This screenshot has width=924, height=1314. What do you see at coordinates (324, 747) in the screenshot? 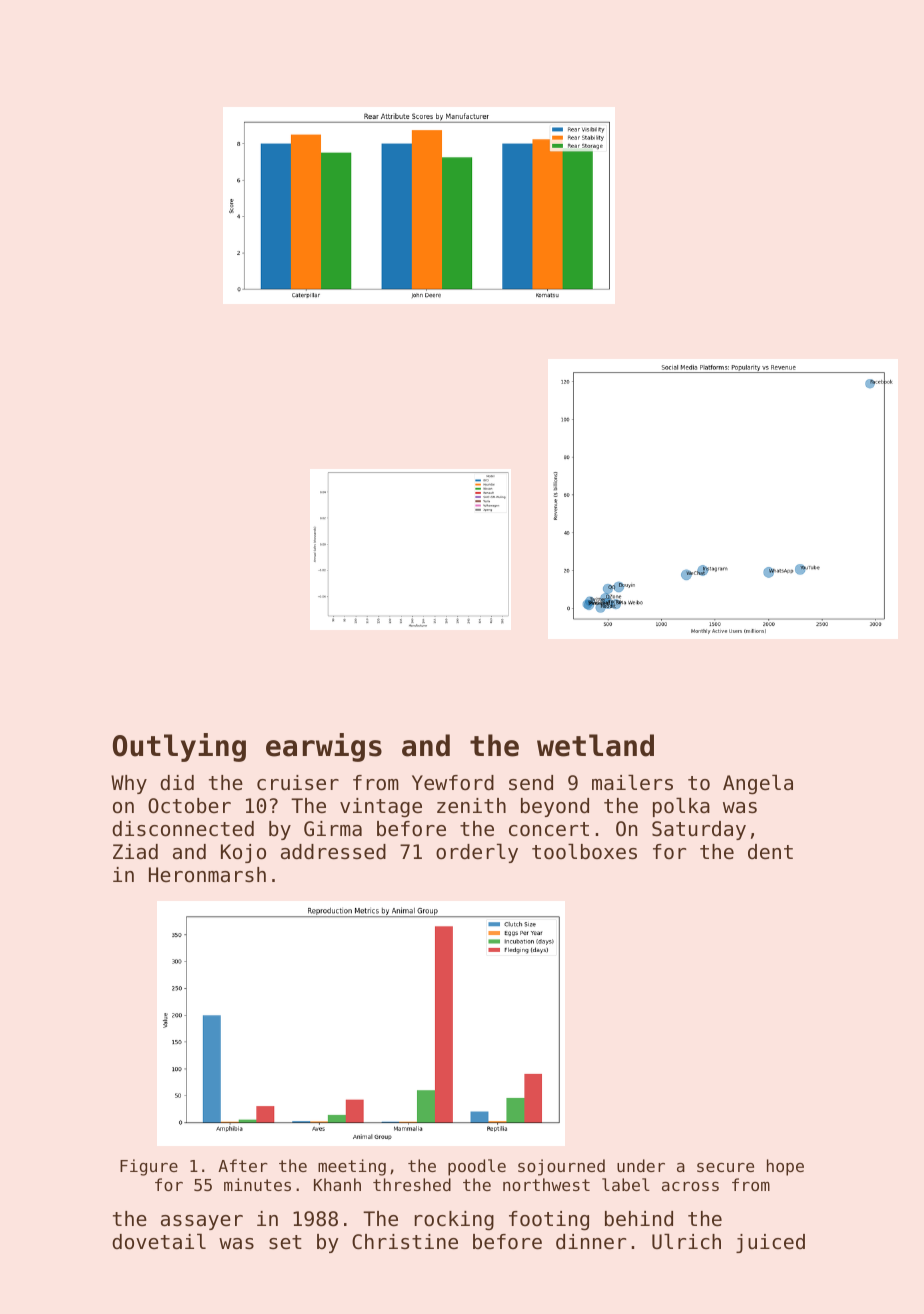
I see `earwigs` at bounding box center [324, 747].
